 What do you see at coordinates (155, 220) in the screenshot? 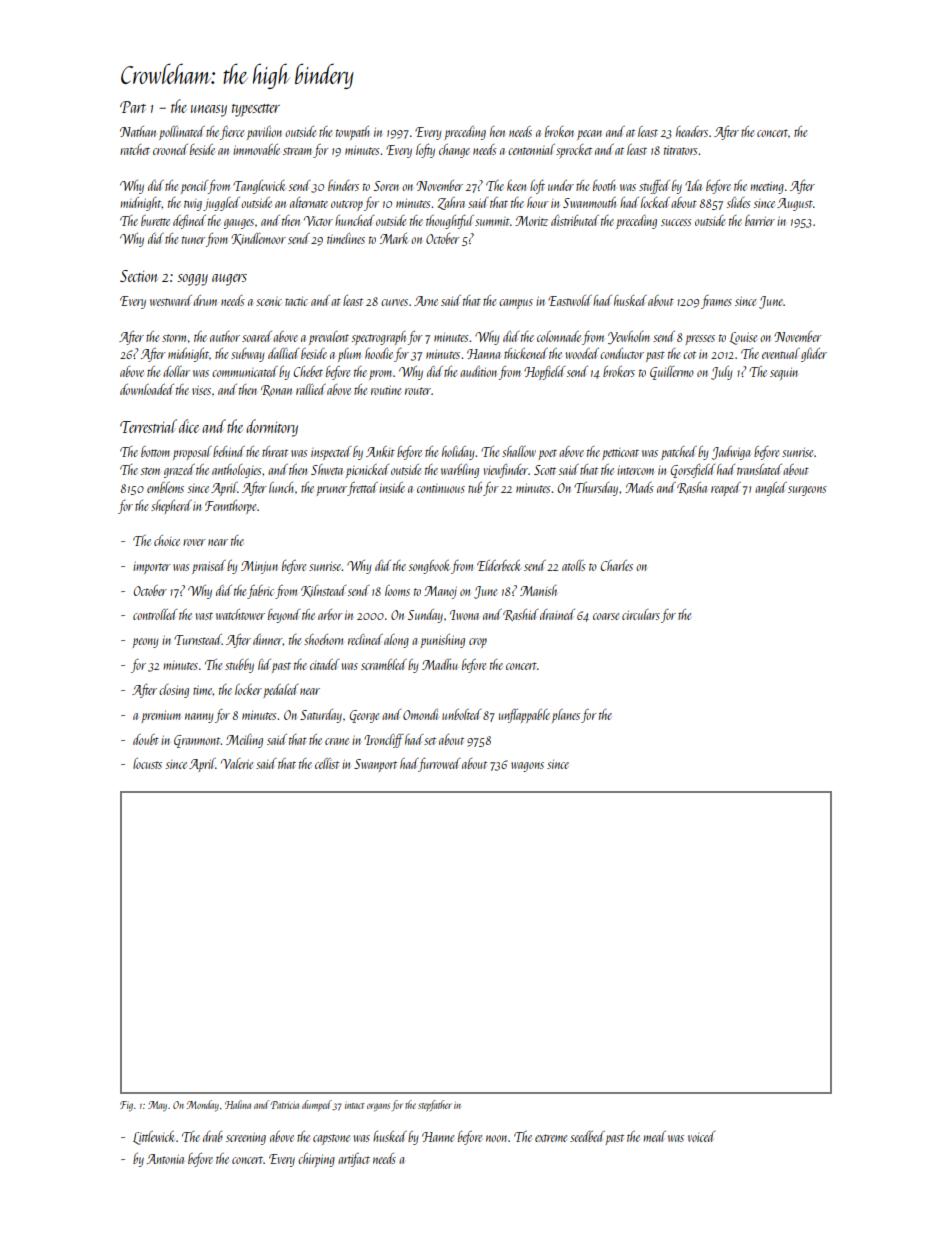
I see `burette` at bounding box center [155, 220].
